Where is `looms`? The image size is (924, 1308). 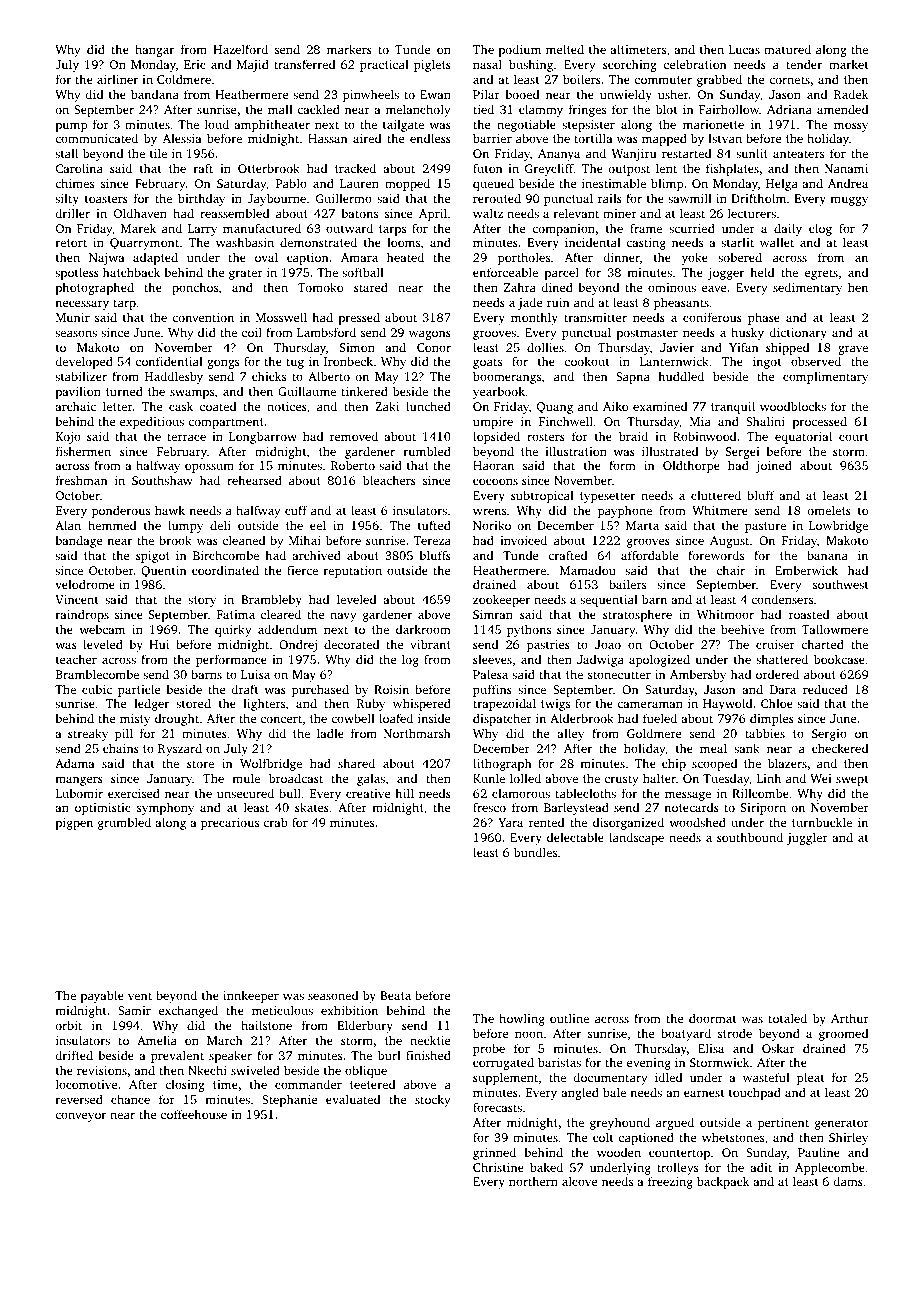 looms is located at coordinates (403, 242).
